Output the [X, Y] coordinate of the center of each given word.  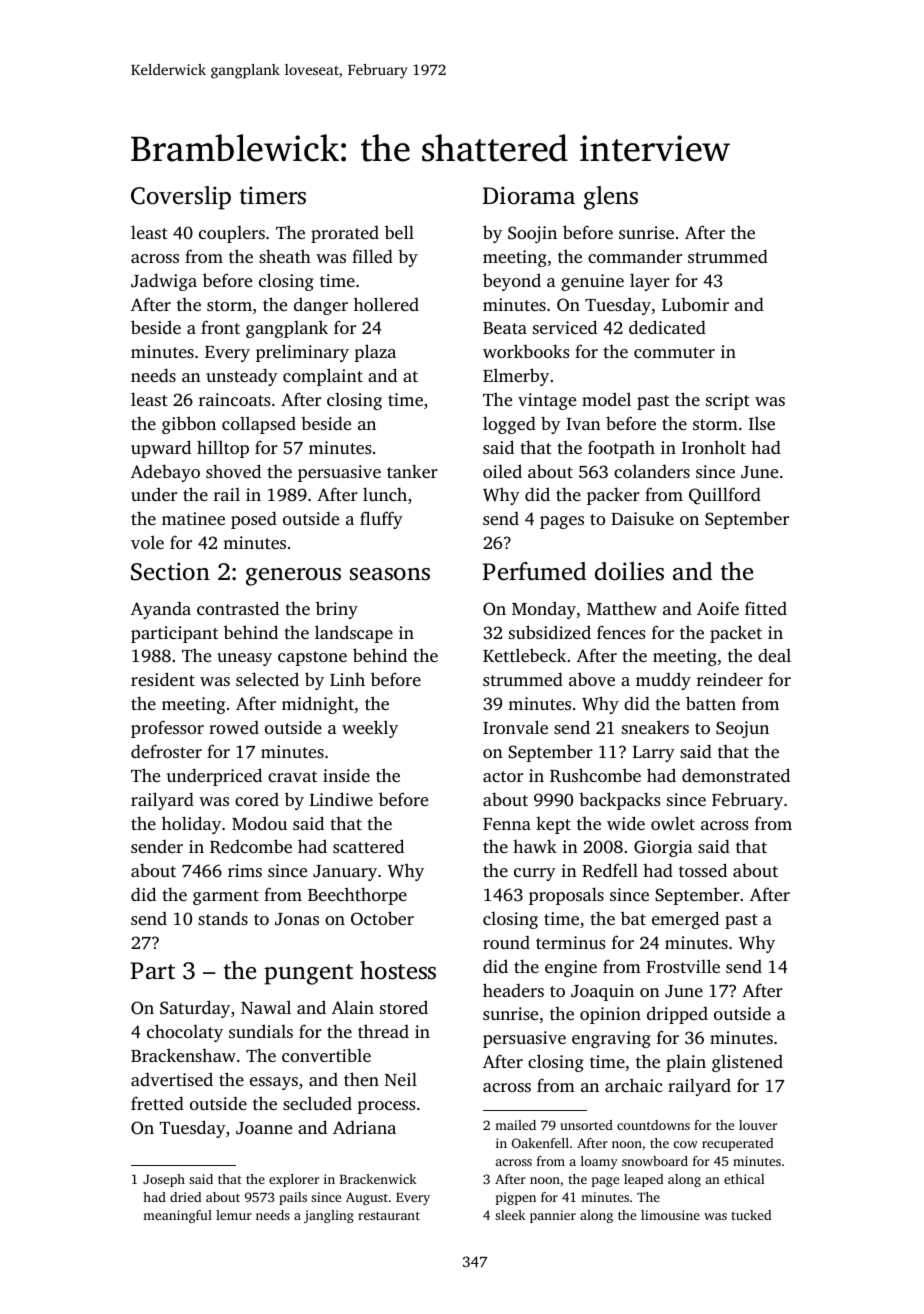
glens [611, 198]
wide [626, 823]
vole [147, 542]
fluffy [381, 520]
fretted [157, 1103]
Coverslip [181, 198]
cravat [292, 776]
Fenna [507, 824]
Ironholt [714, 447]
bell [399, 232]
